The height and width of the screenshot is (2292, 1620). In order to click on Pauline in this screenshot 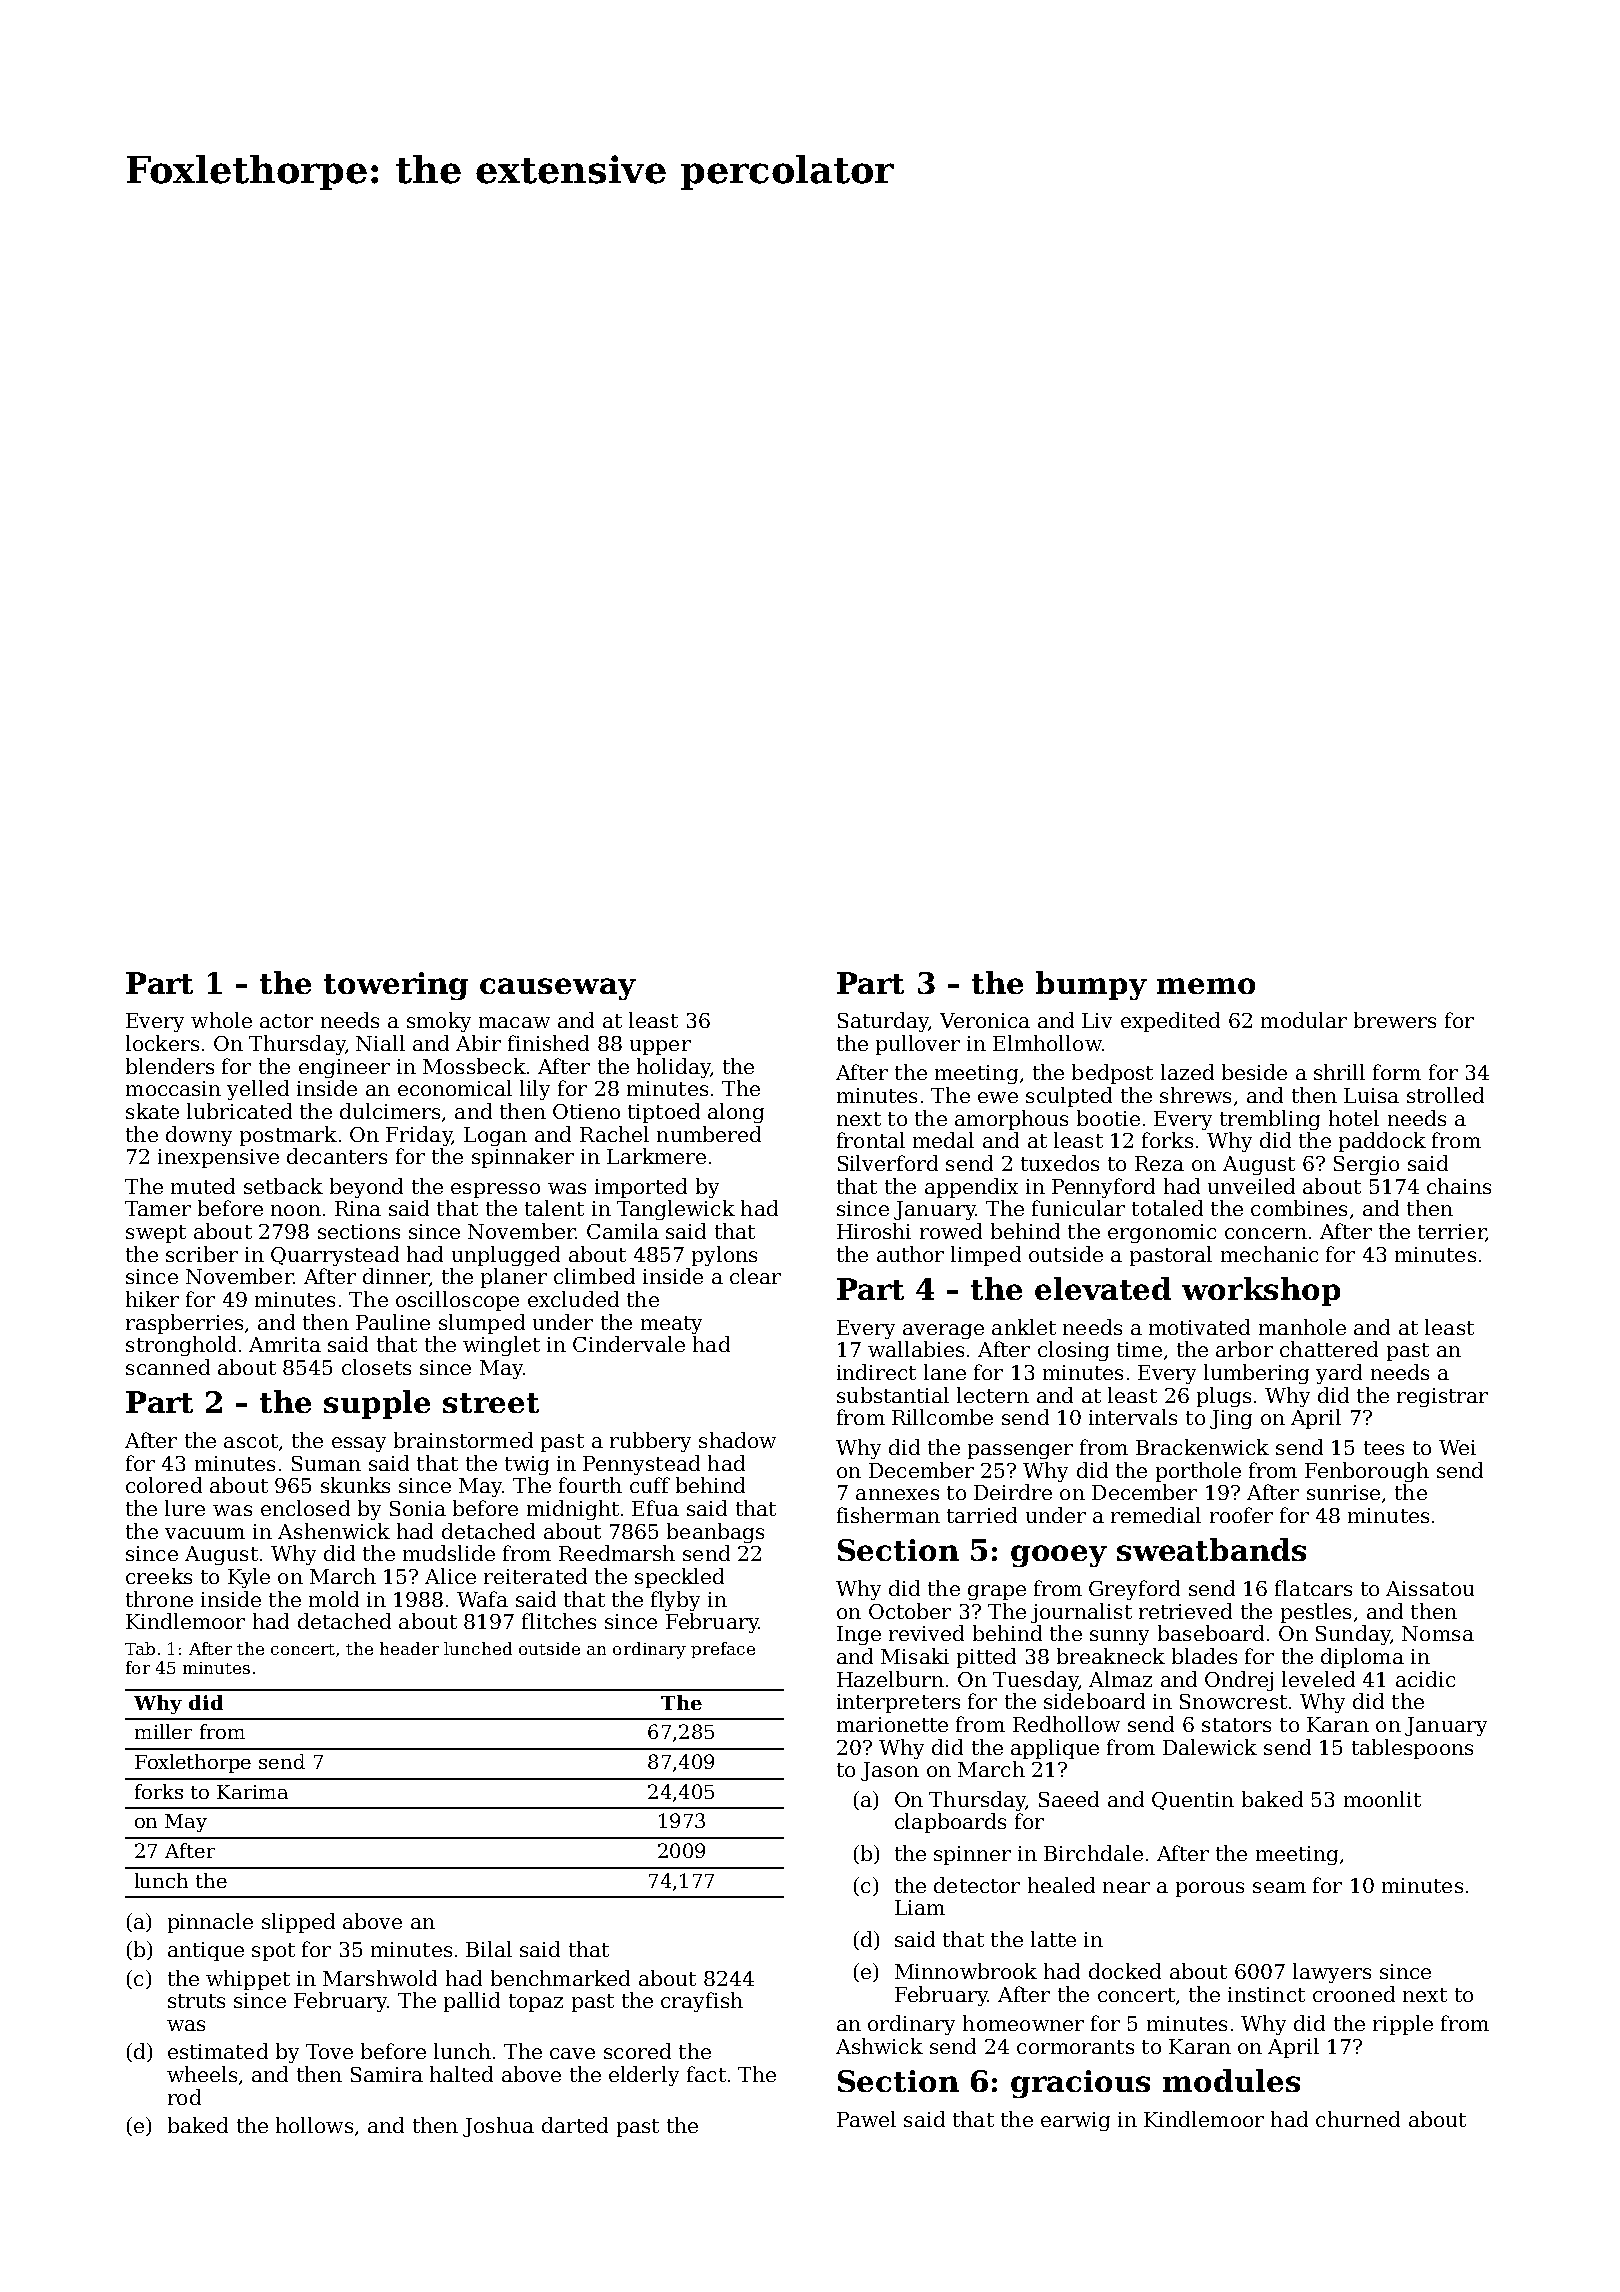, I will do `click(393, 1322)`.
